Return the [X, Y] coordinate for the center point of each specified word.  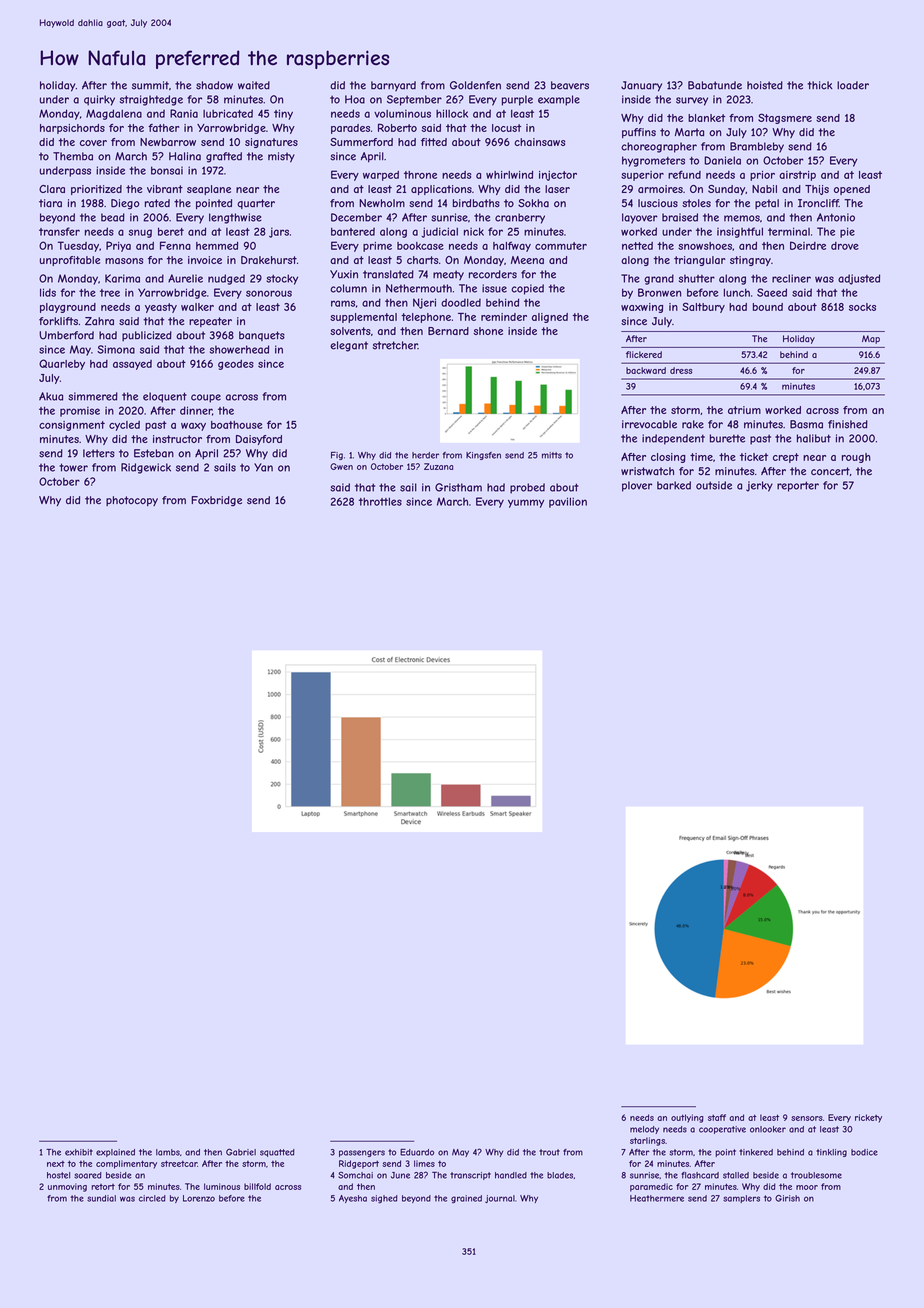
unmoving [67, 1187]
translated [388, 274]
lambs [168, 1152]
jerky [759, 486]
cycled [124, 426]
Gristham [458, 487]
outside [714, 485]
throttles [380, 501]
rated [157, 203]
